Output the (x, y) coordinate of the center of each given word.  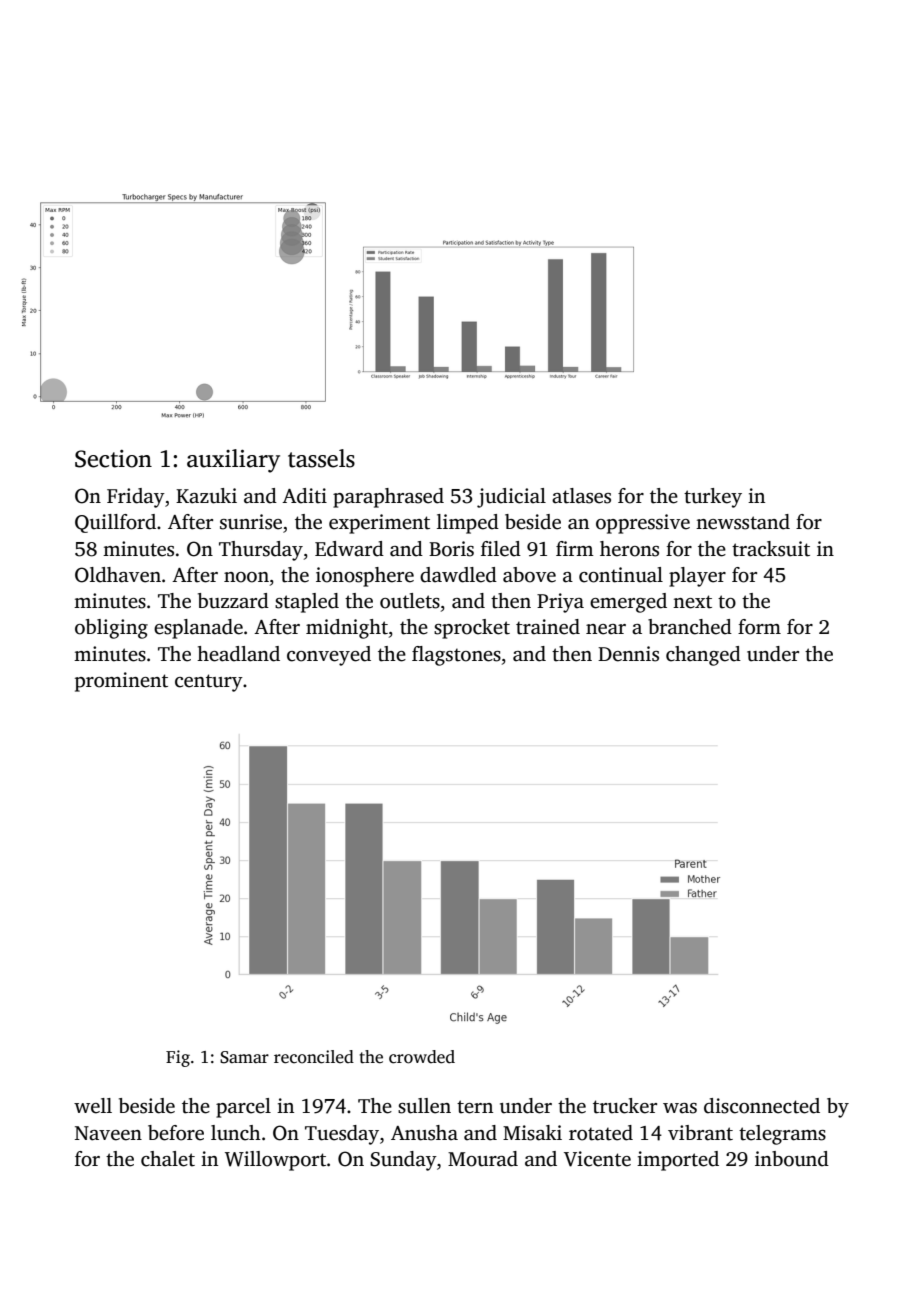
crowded (422, 1057)
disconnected (762, 1106)
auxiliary (233, 461)
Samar (244, 1057)
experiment (379, 524)
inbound (792, 1159)
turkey (713, 498)
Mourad (483, 1159)
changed (703, 656)
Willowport (275, 1161)
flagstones (456, 656)
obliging (111, 629)
